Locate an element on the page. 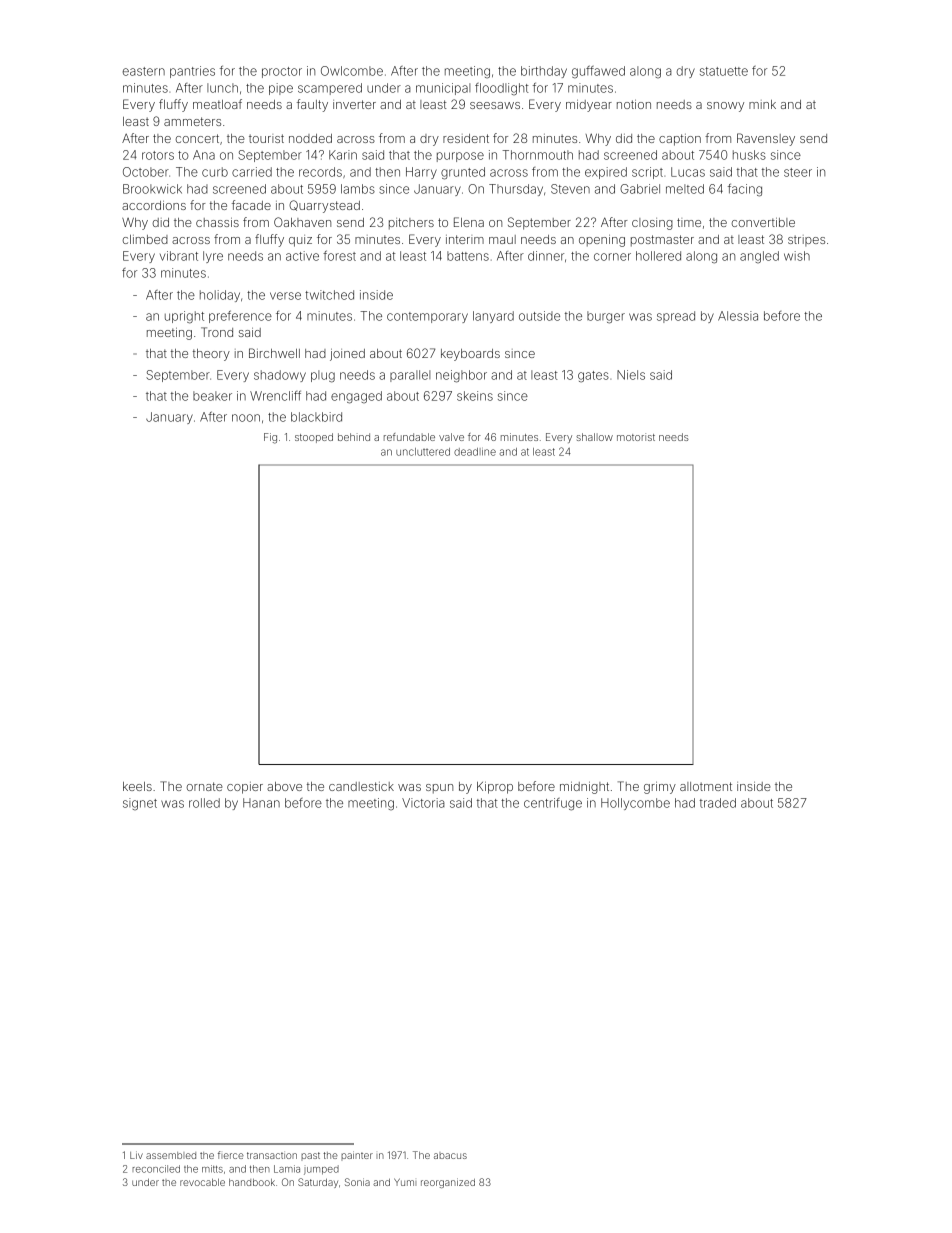  abacus is located at coordinates (450, 1155).
